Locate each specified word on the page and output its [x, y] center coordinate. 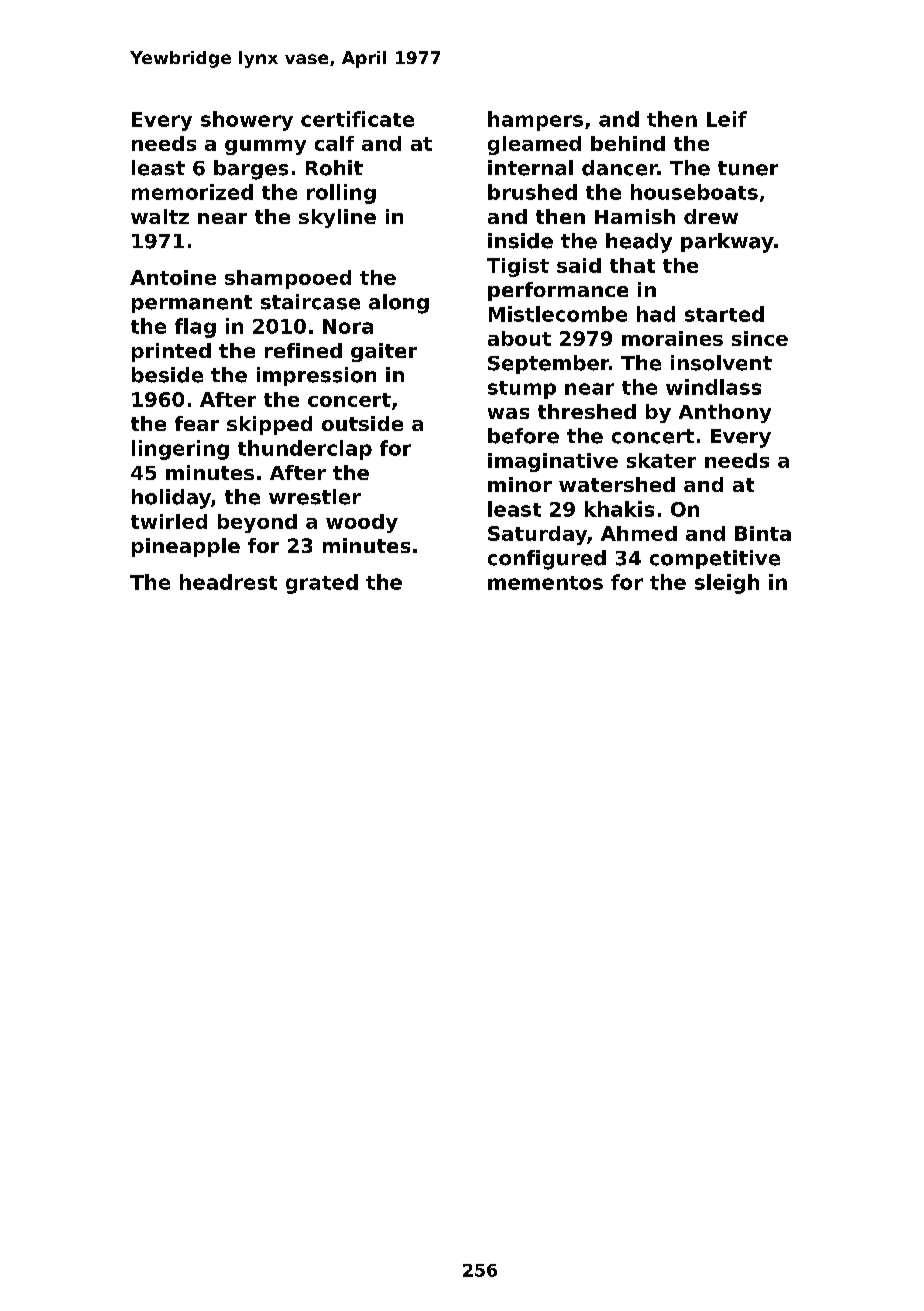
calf [334, 143]
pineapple [186, 547]
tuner [748, 168]
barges [251, 170]
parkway [727, 243]
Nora [348, 326]
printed [171, 352]
